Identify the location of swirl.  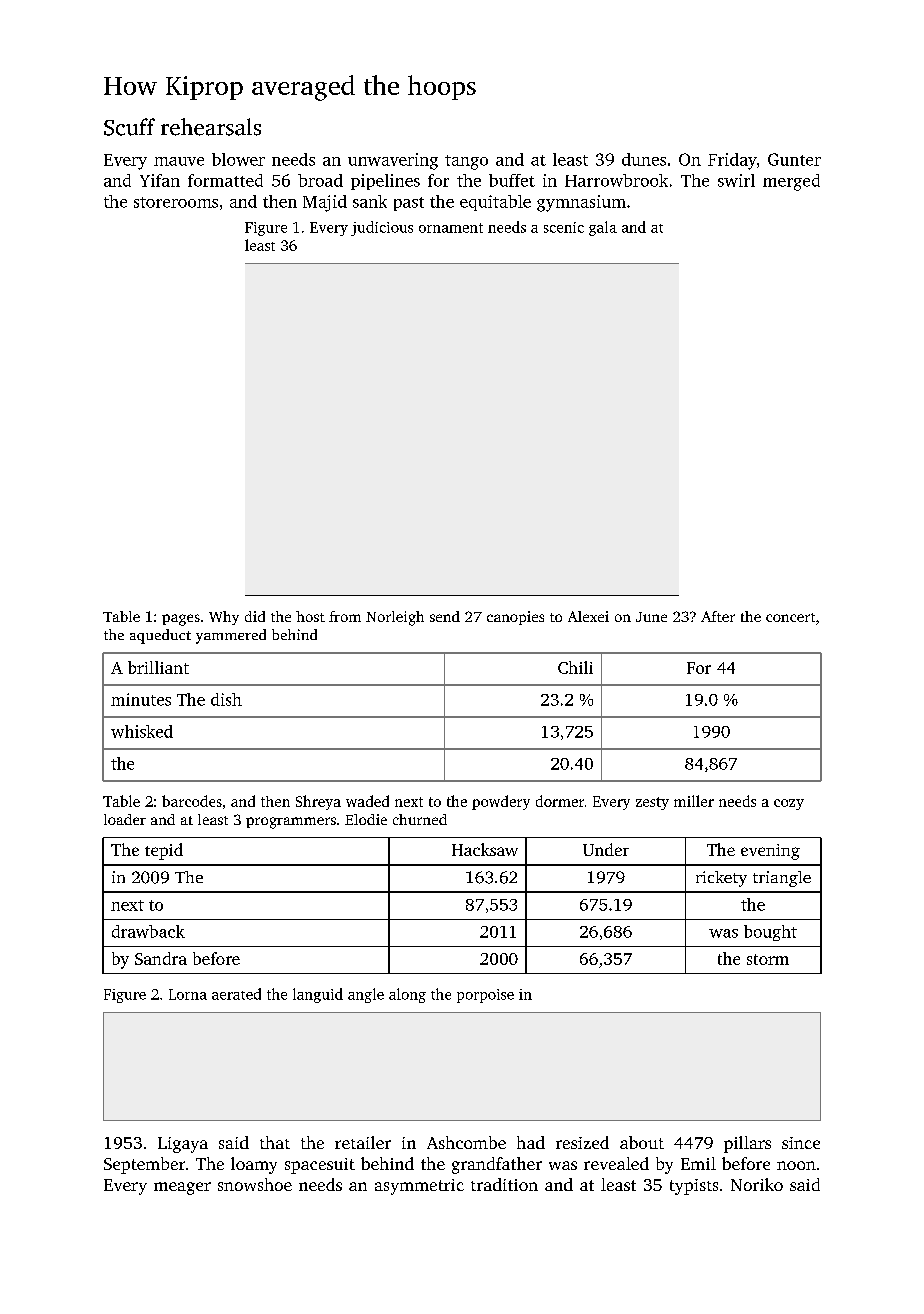
(736, 180).
